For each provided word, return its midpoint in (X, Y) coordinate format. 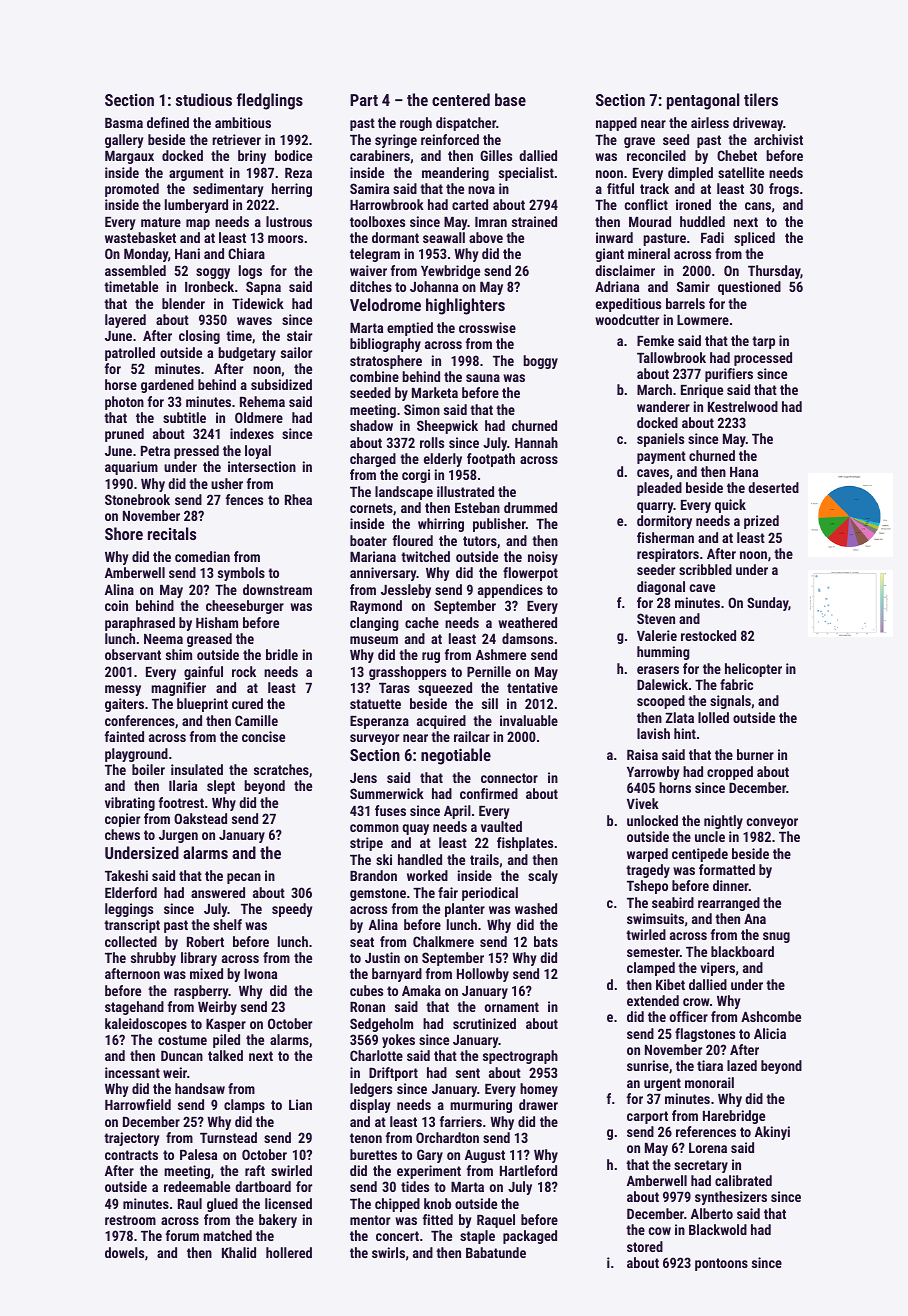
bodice (293, 155)
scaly (543, 877)
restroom (130, 1220)
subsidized (281, 384)
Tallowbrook (671, 357)
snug (776, 937)
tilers (761, 99)
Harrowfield (138, 1104)
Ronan (367, 1007)
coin (116, 605)
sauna (483, 378)
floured (413, 540)
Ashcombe (771, 1016)
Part (364, 100)
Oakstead (200, 818)
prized (761, 522)
